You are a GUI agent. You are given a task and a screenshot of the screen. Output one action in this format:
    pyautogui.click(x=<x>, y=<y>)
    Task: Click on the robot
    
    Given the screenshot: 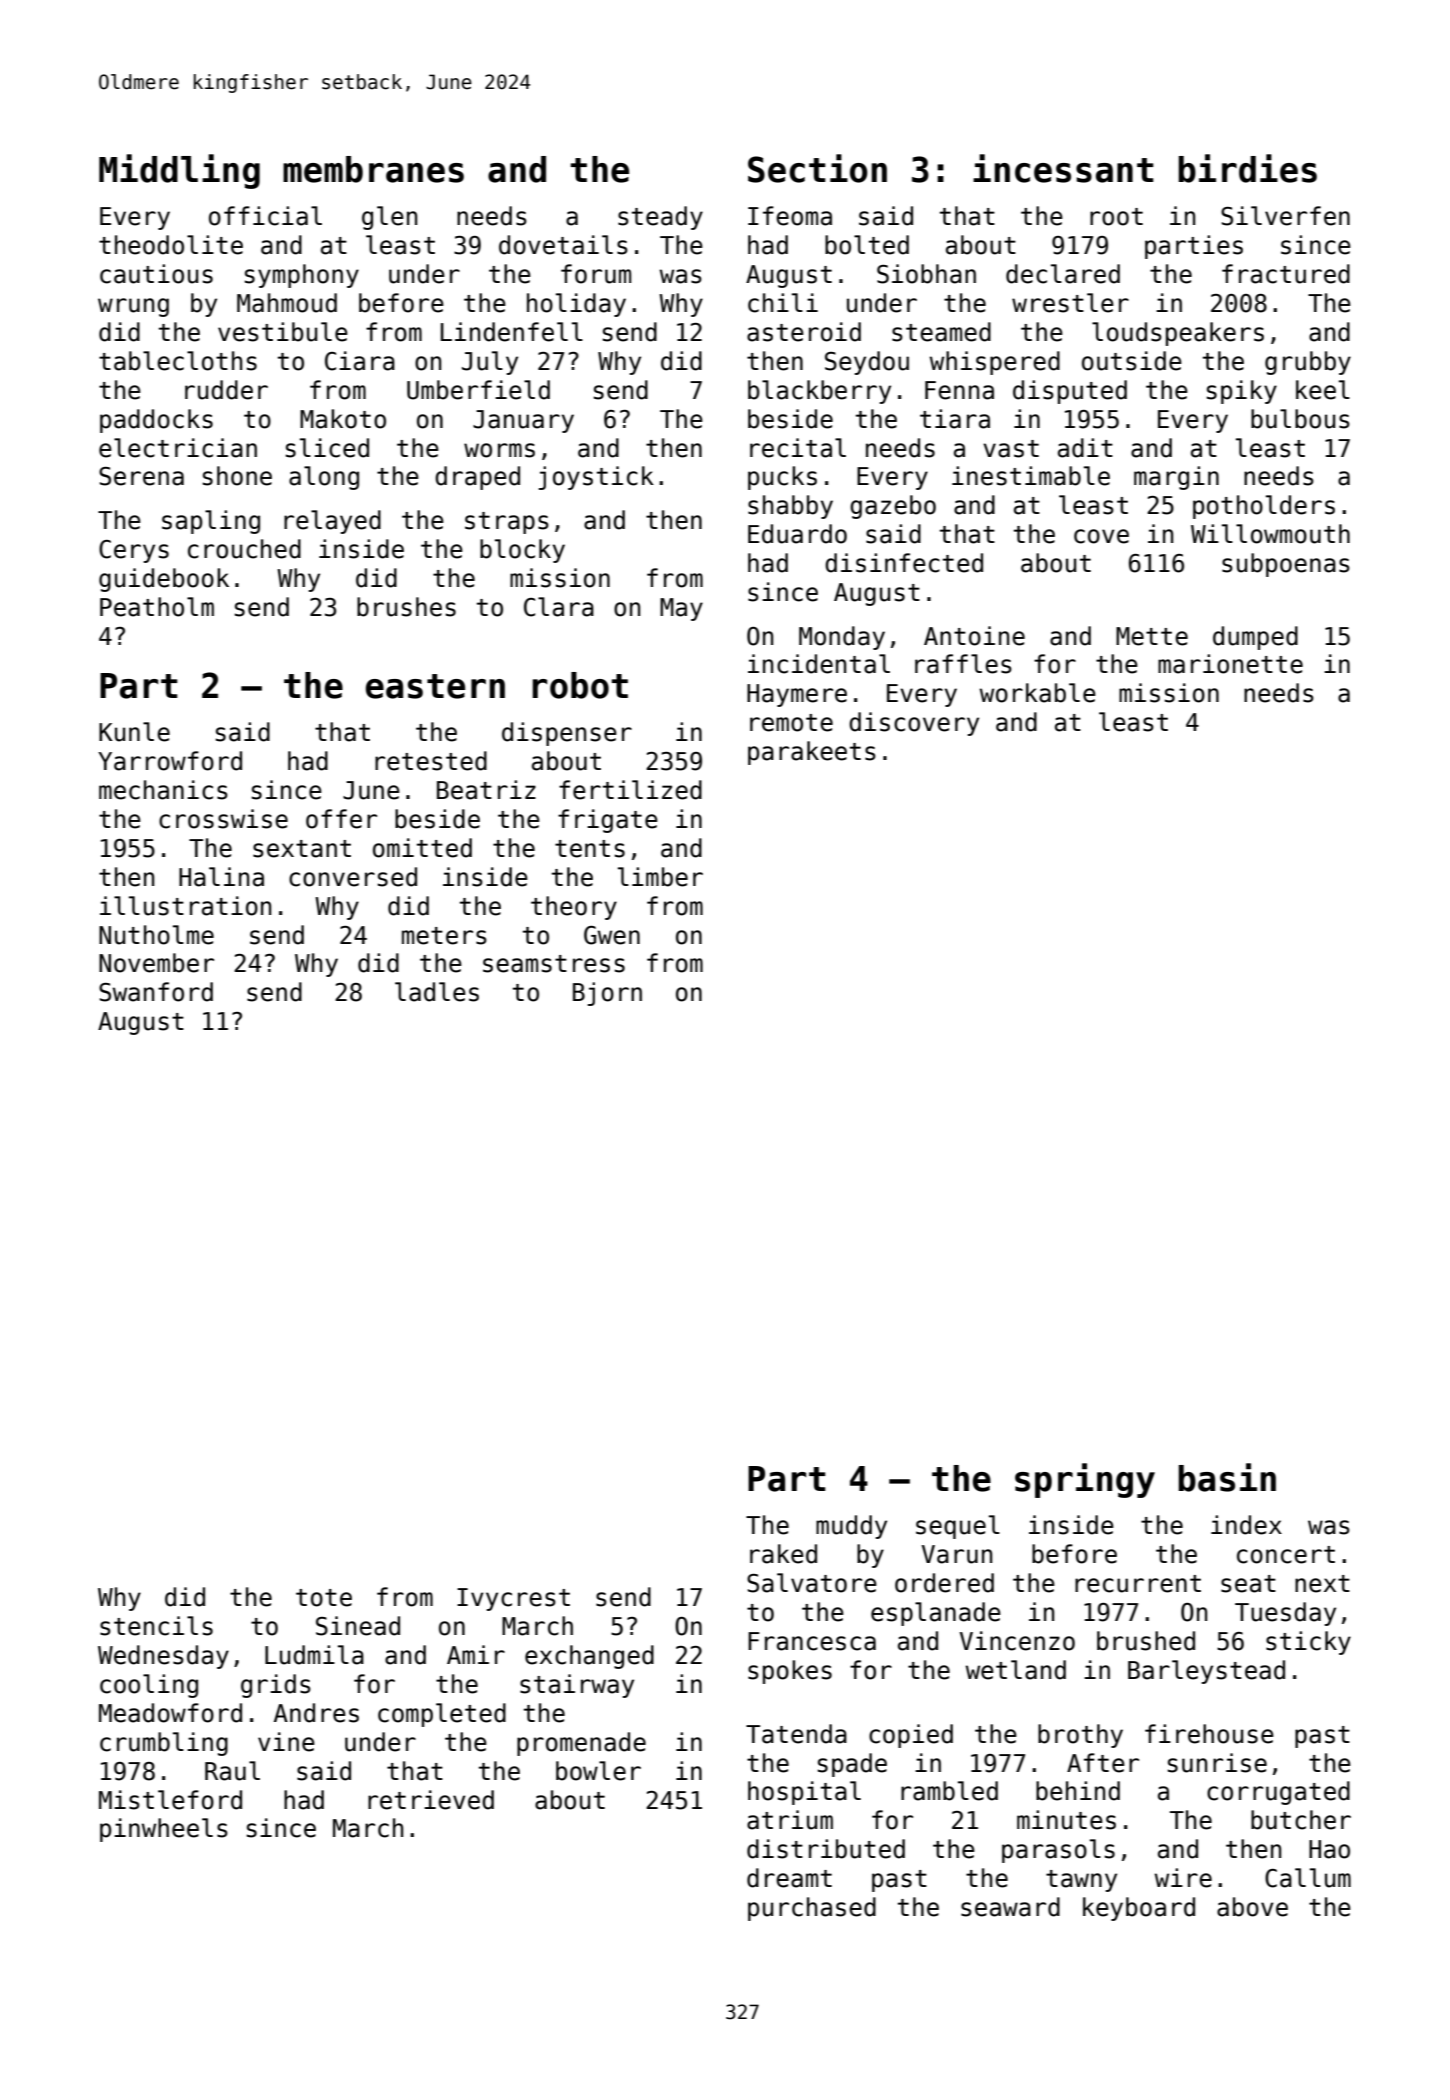 What is the action you would take?
    pyautogui.click(x=580, y=685)
